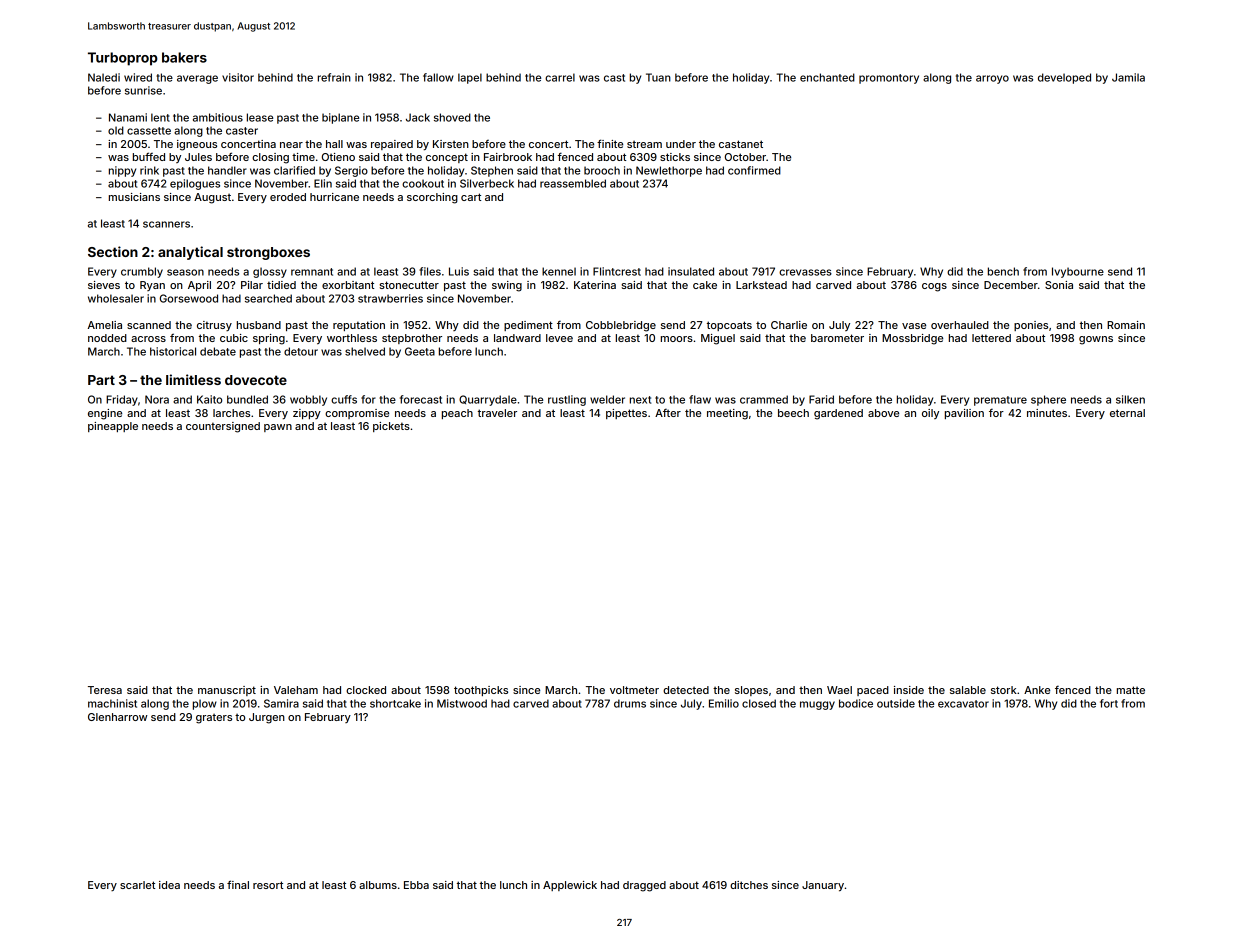  Describe the element at coordinates (113, 427) in the page. I see `pineapple` at that location.
